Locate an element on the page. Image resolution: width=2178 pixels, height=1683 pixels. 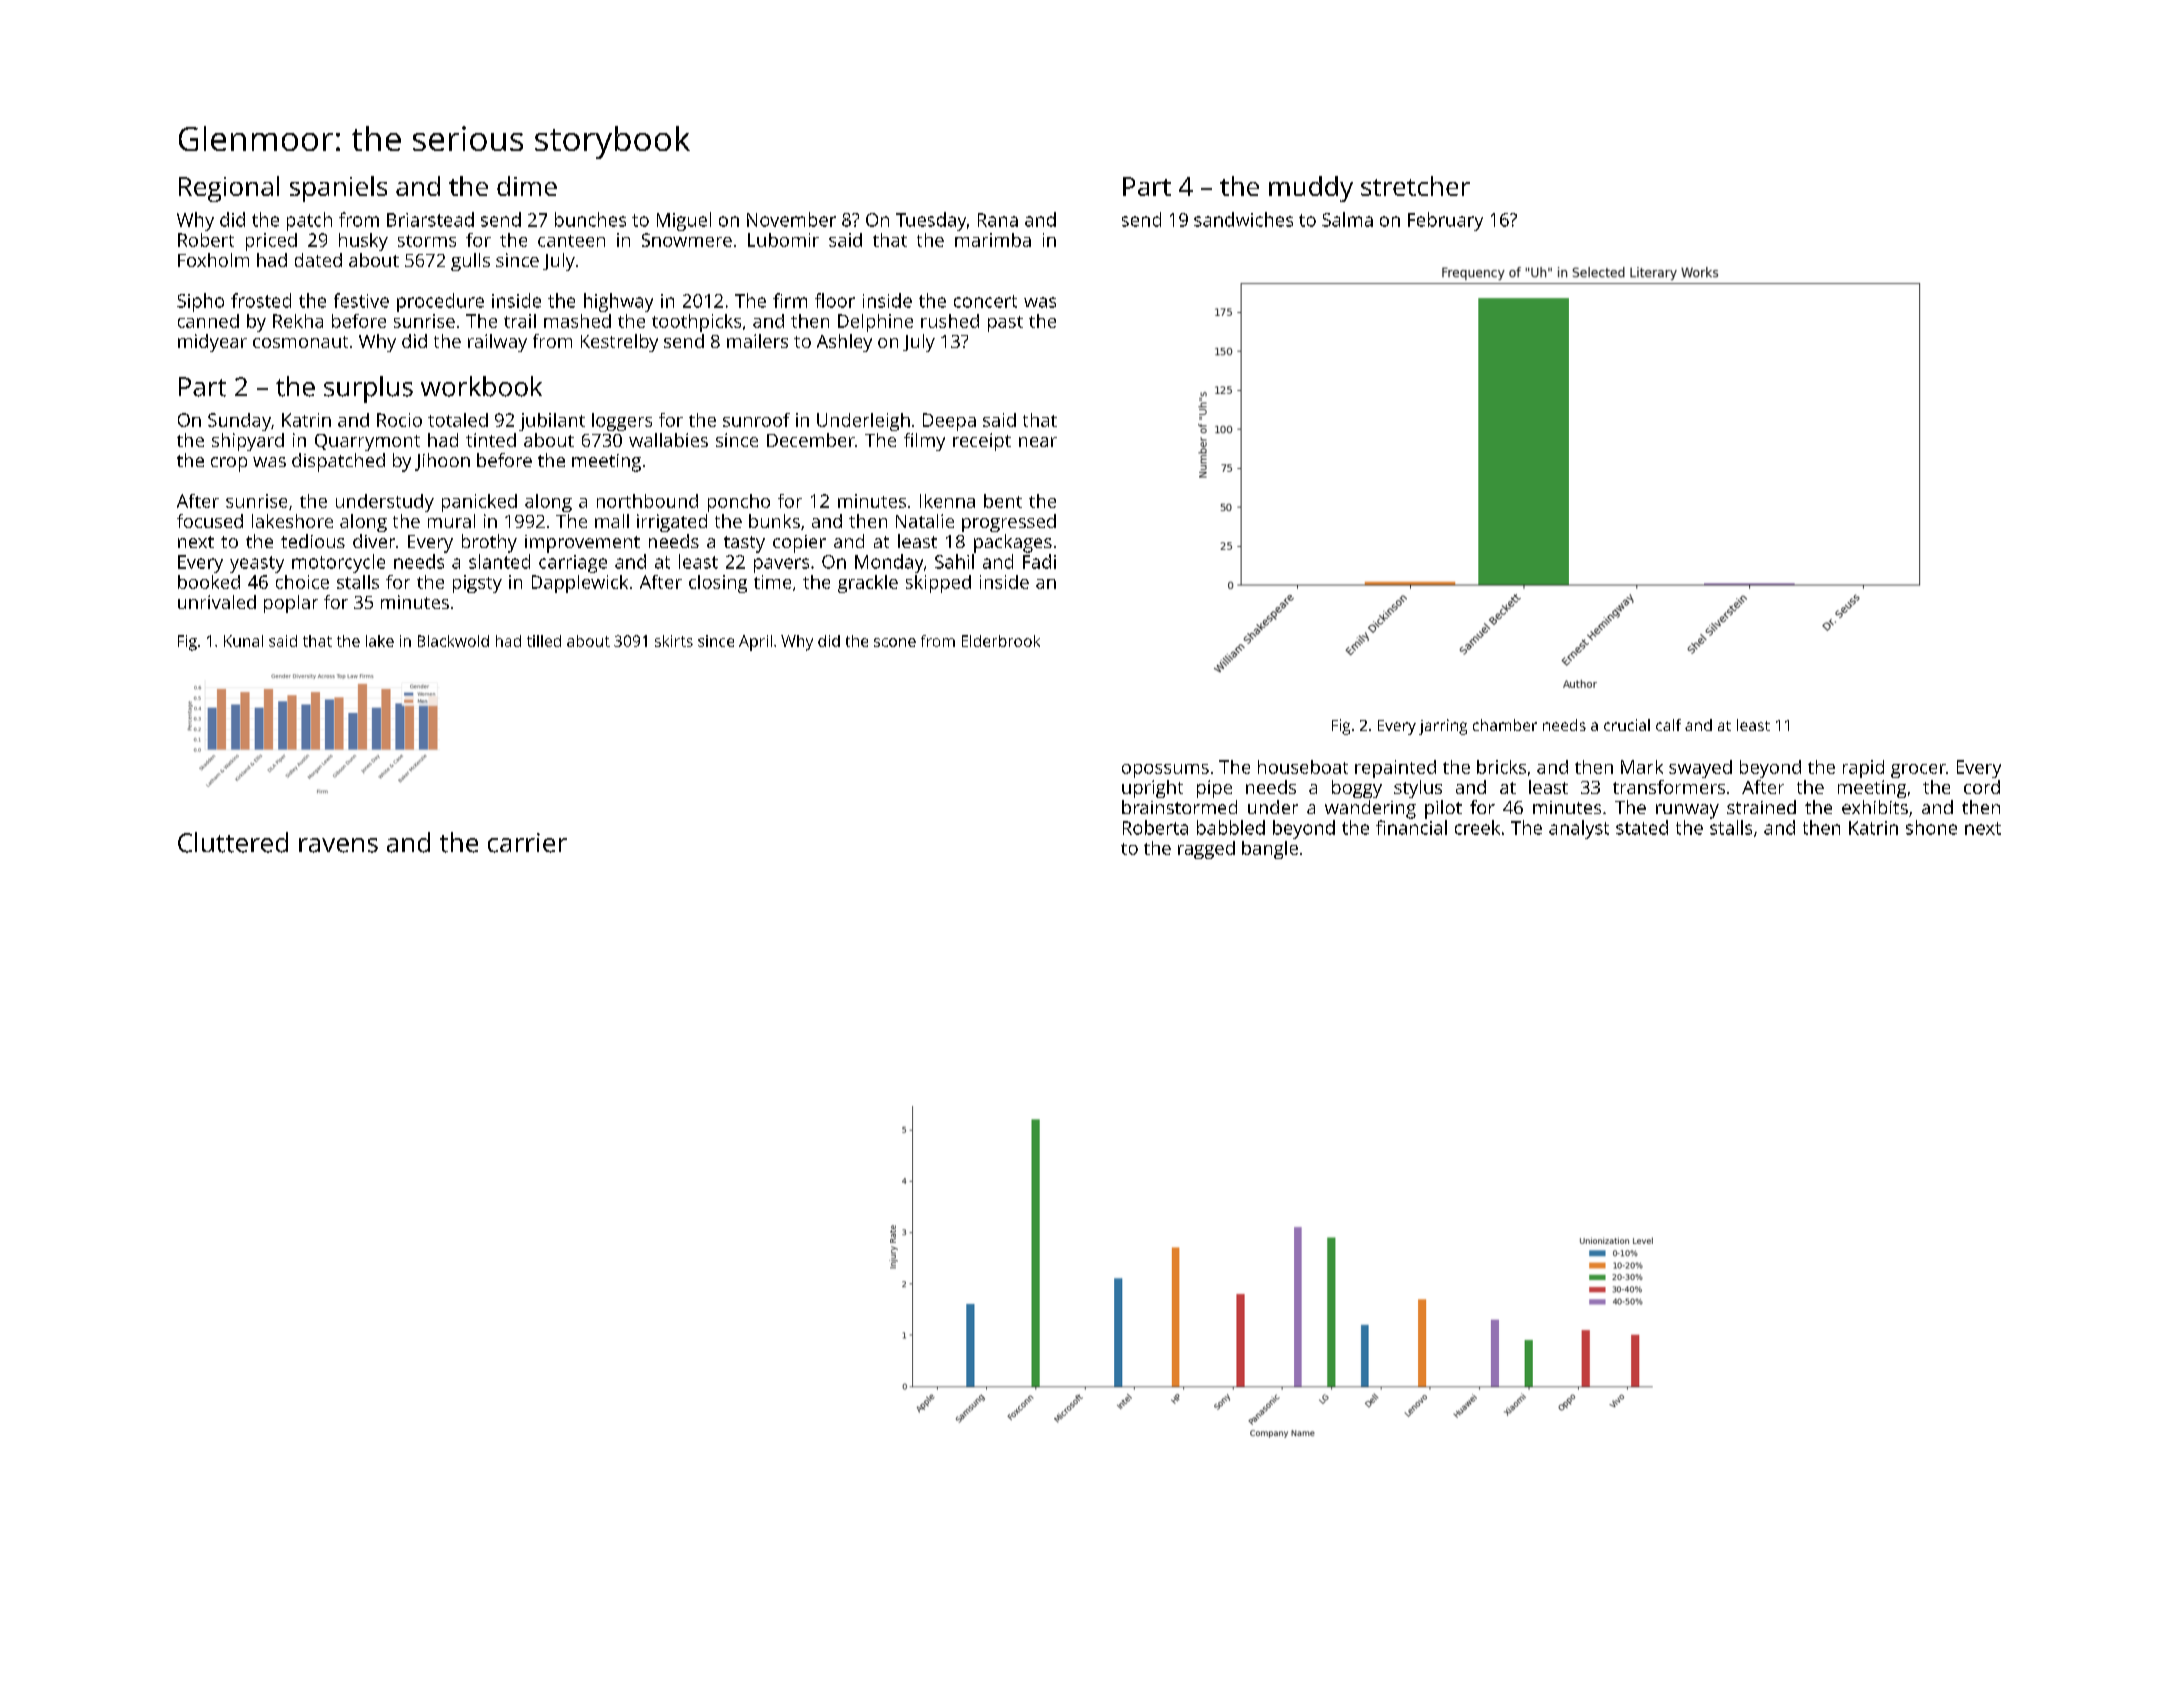
Regional is located at coordinates (229, 189).
